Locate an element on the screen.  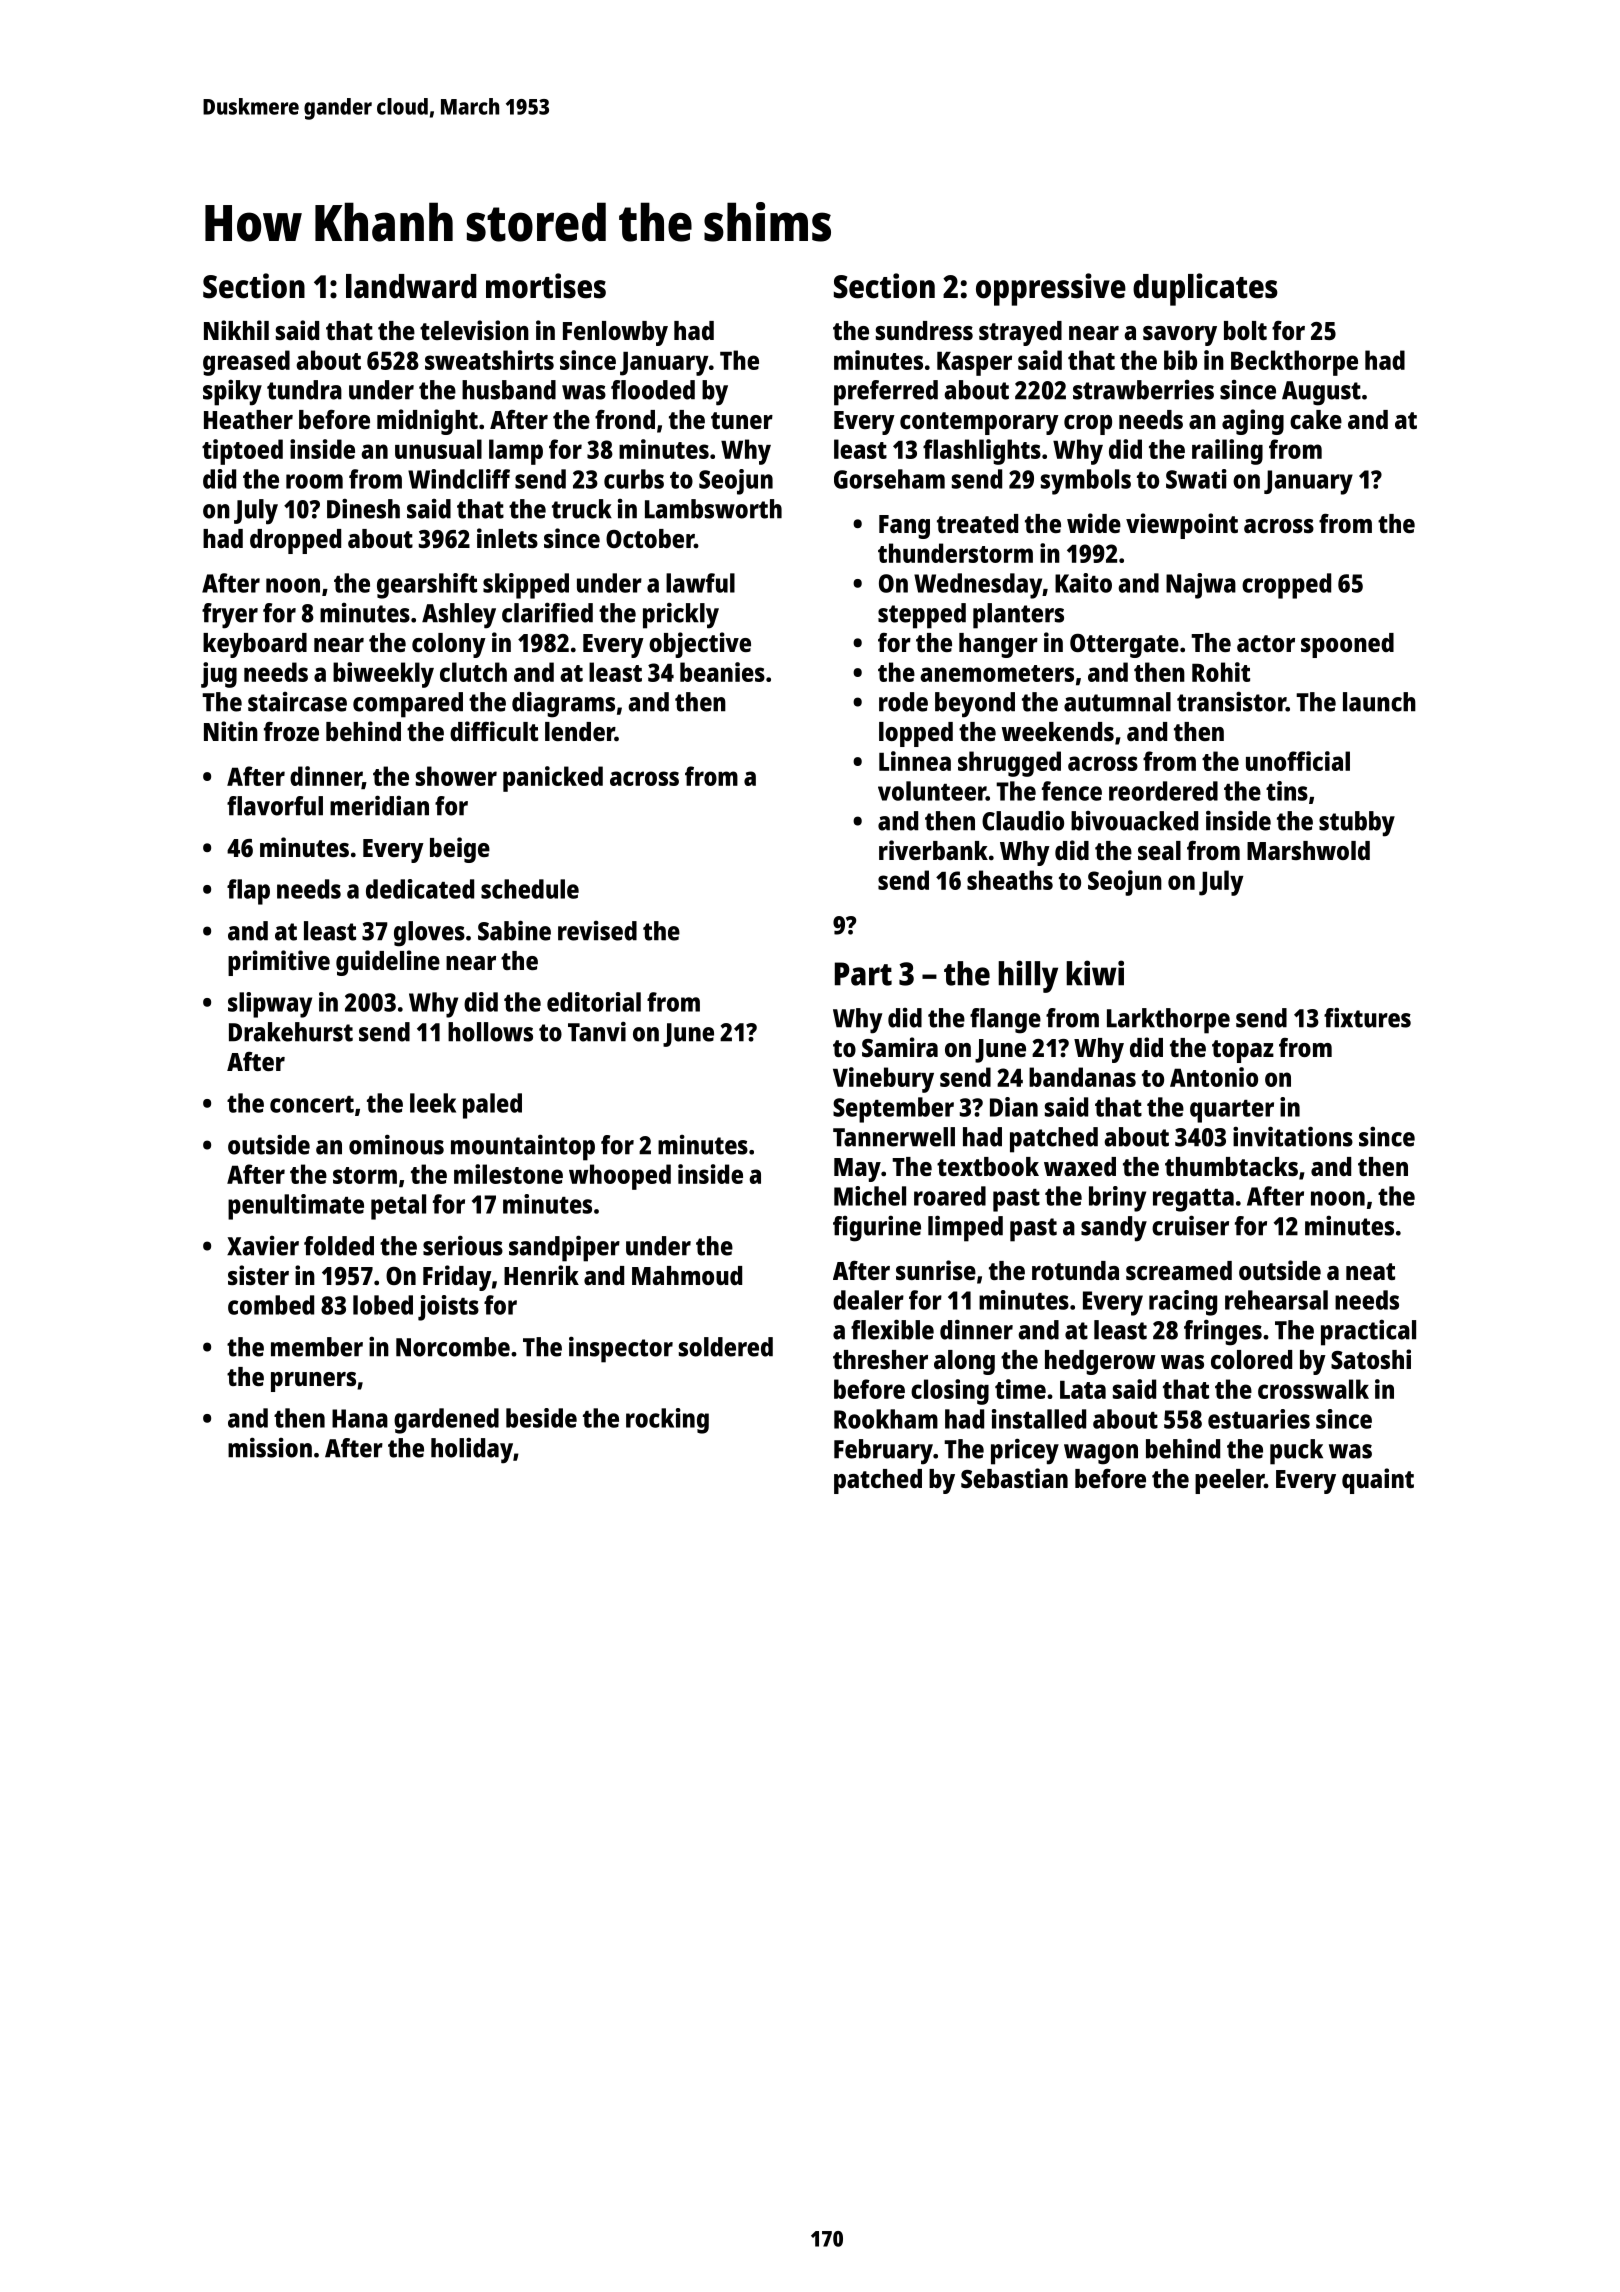
duplicates is located at coordinates (1205, 289).
